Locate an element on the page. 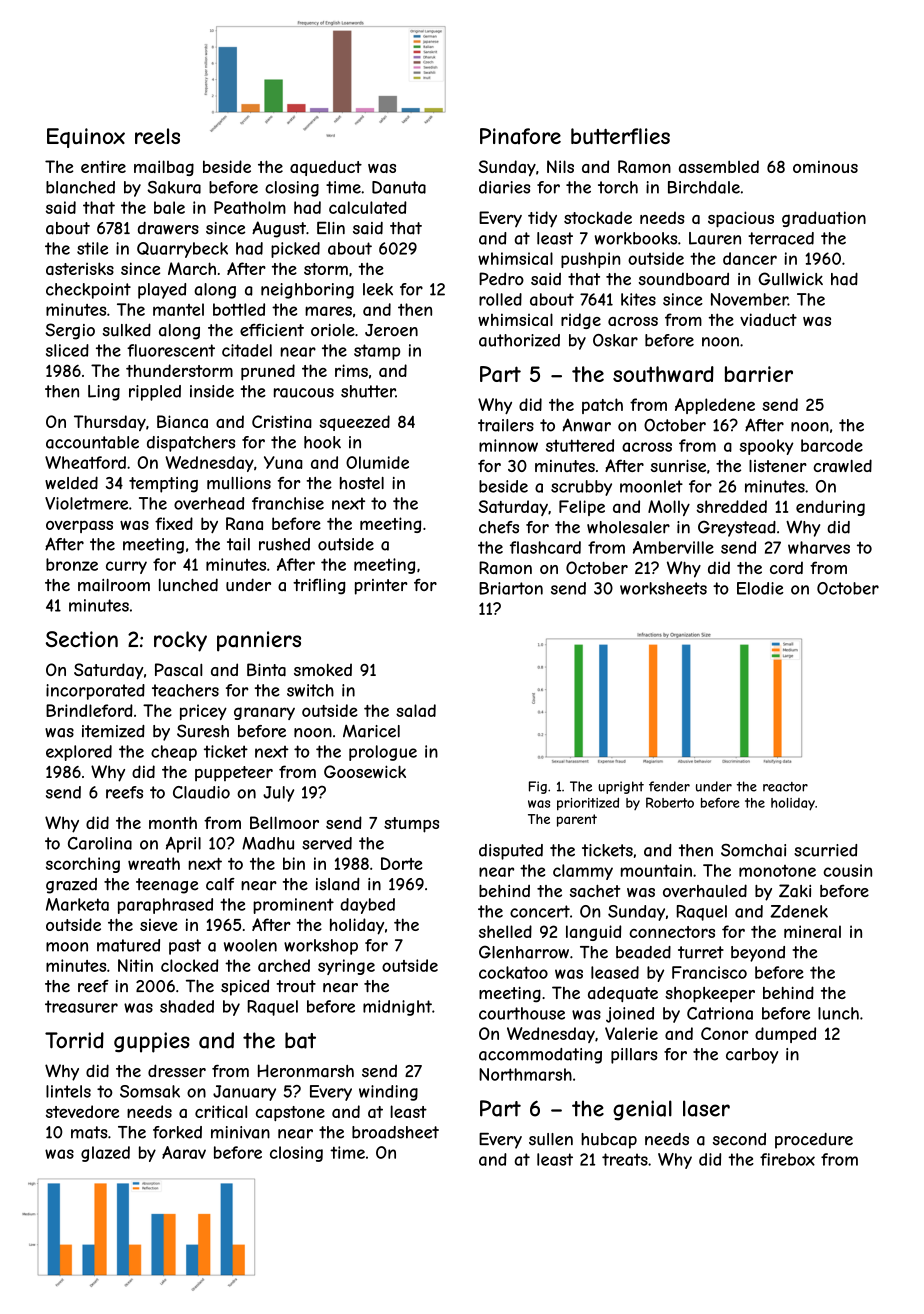  Briarton is located at coordinates (511, 588).
